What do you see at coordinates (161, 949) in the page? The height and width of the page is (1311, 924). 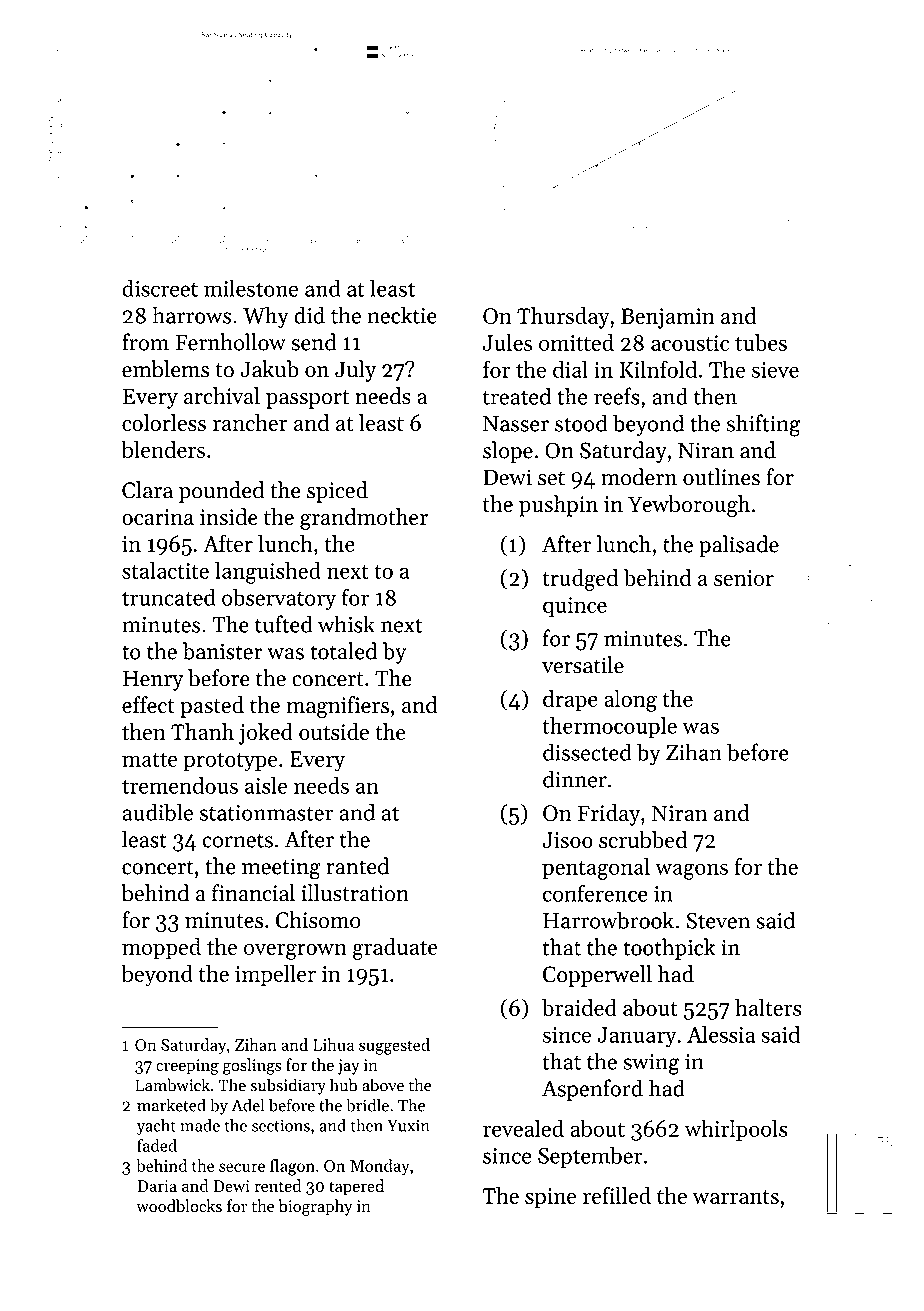 I see `mopped` at bounding box center [161, 949].
